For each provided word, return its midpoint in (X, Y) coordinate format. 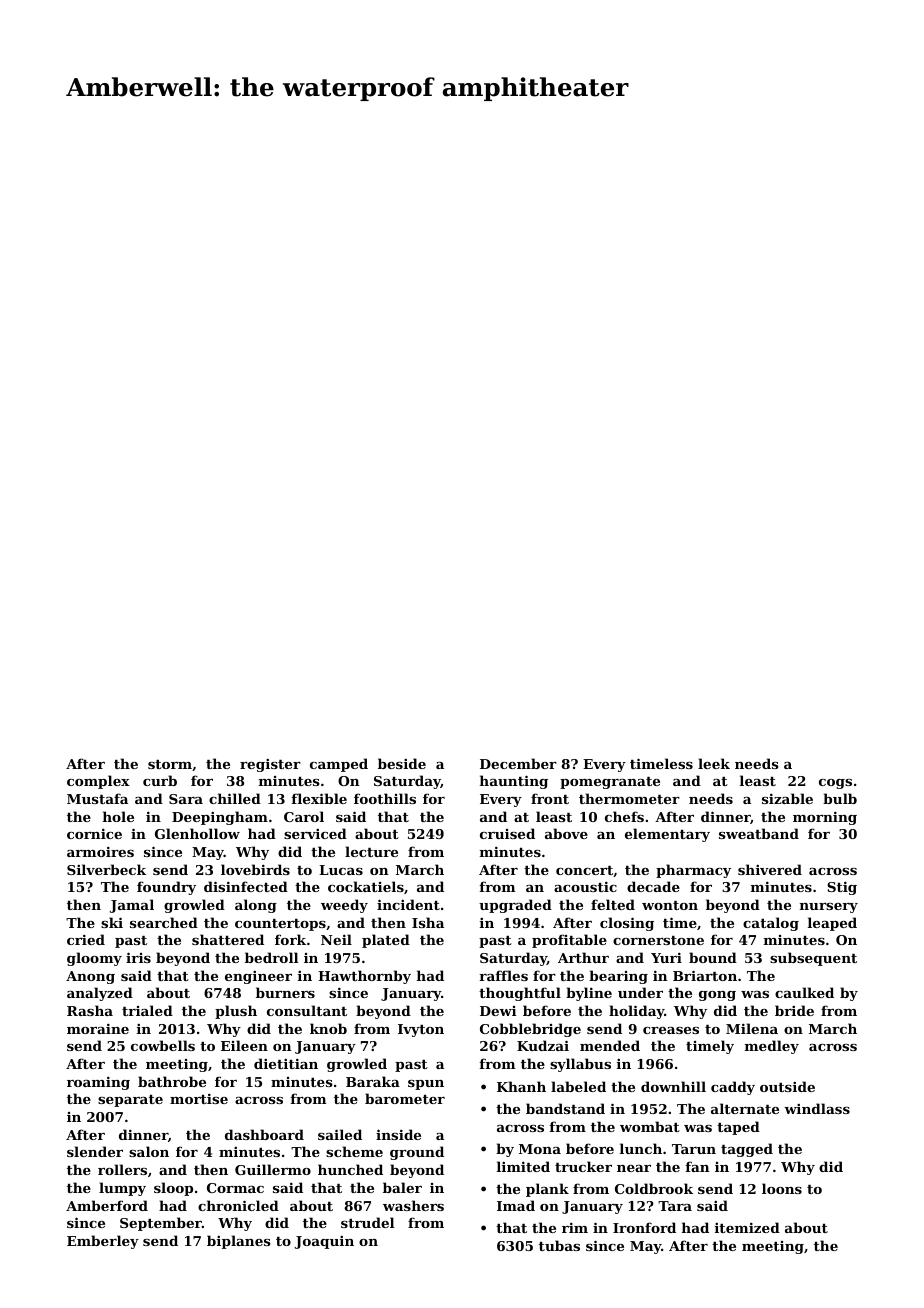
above (566, 833)
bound (713, 957)
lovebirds (255, 869)
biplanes (239, 1242)
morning (825, 818)
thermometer (629, 798)
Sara (186, 799)
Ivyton (421, 1030)
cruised (507, 833)
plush (236, 1012)
